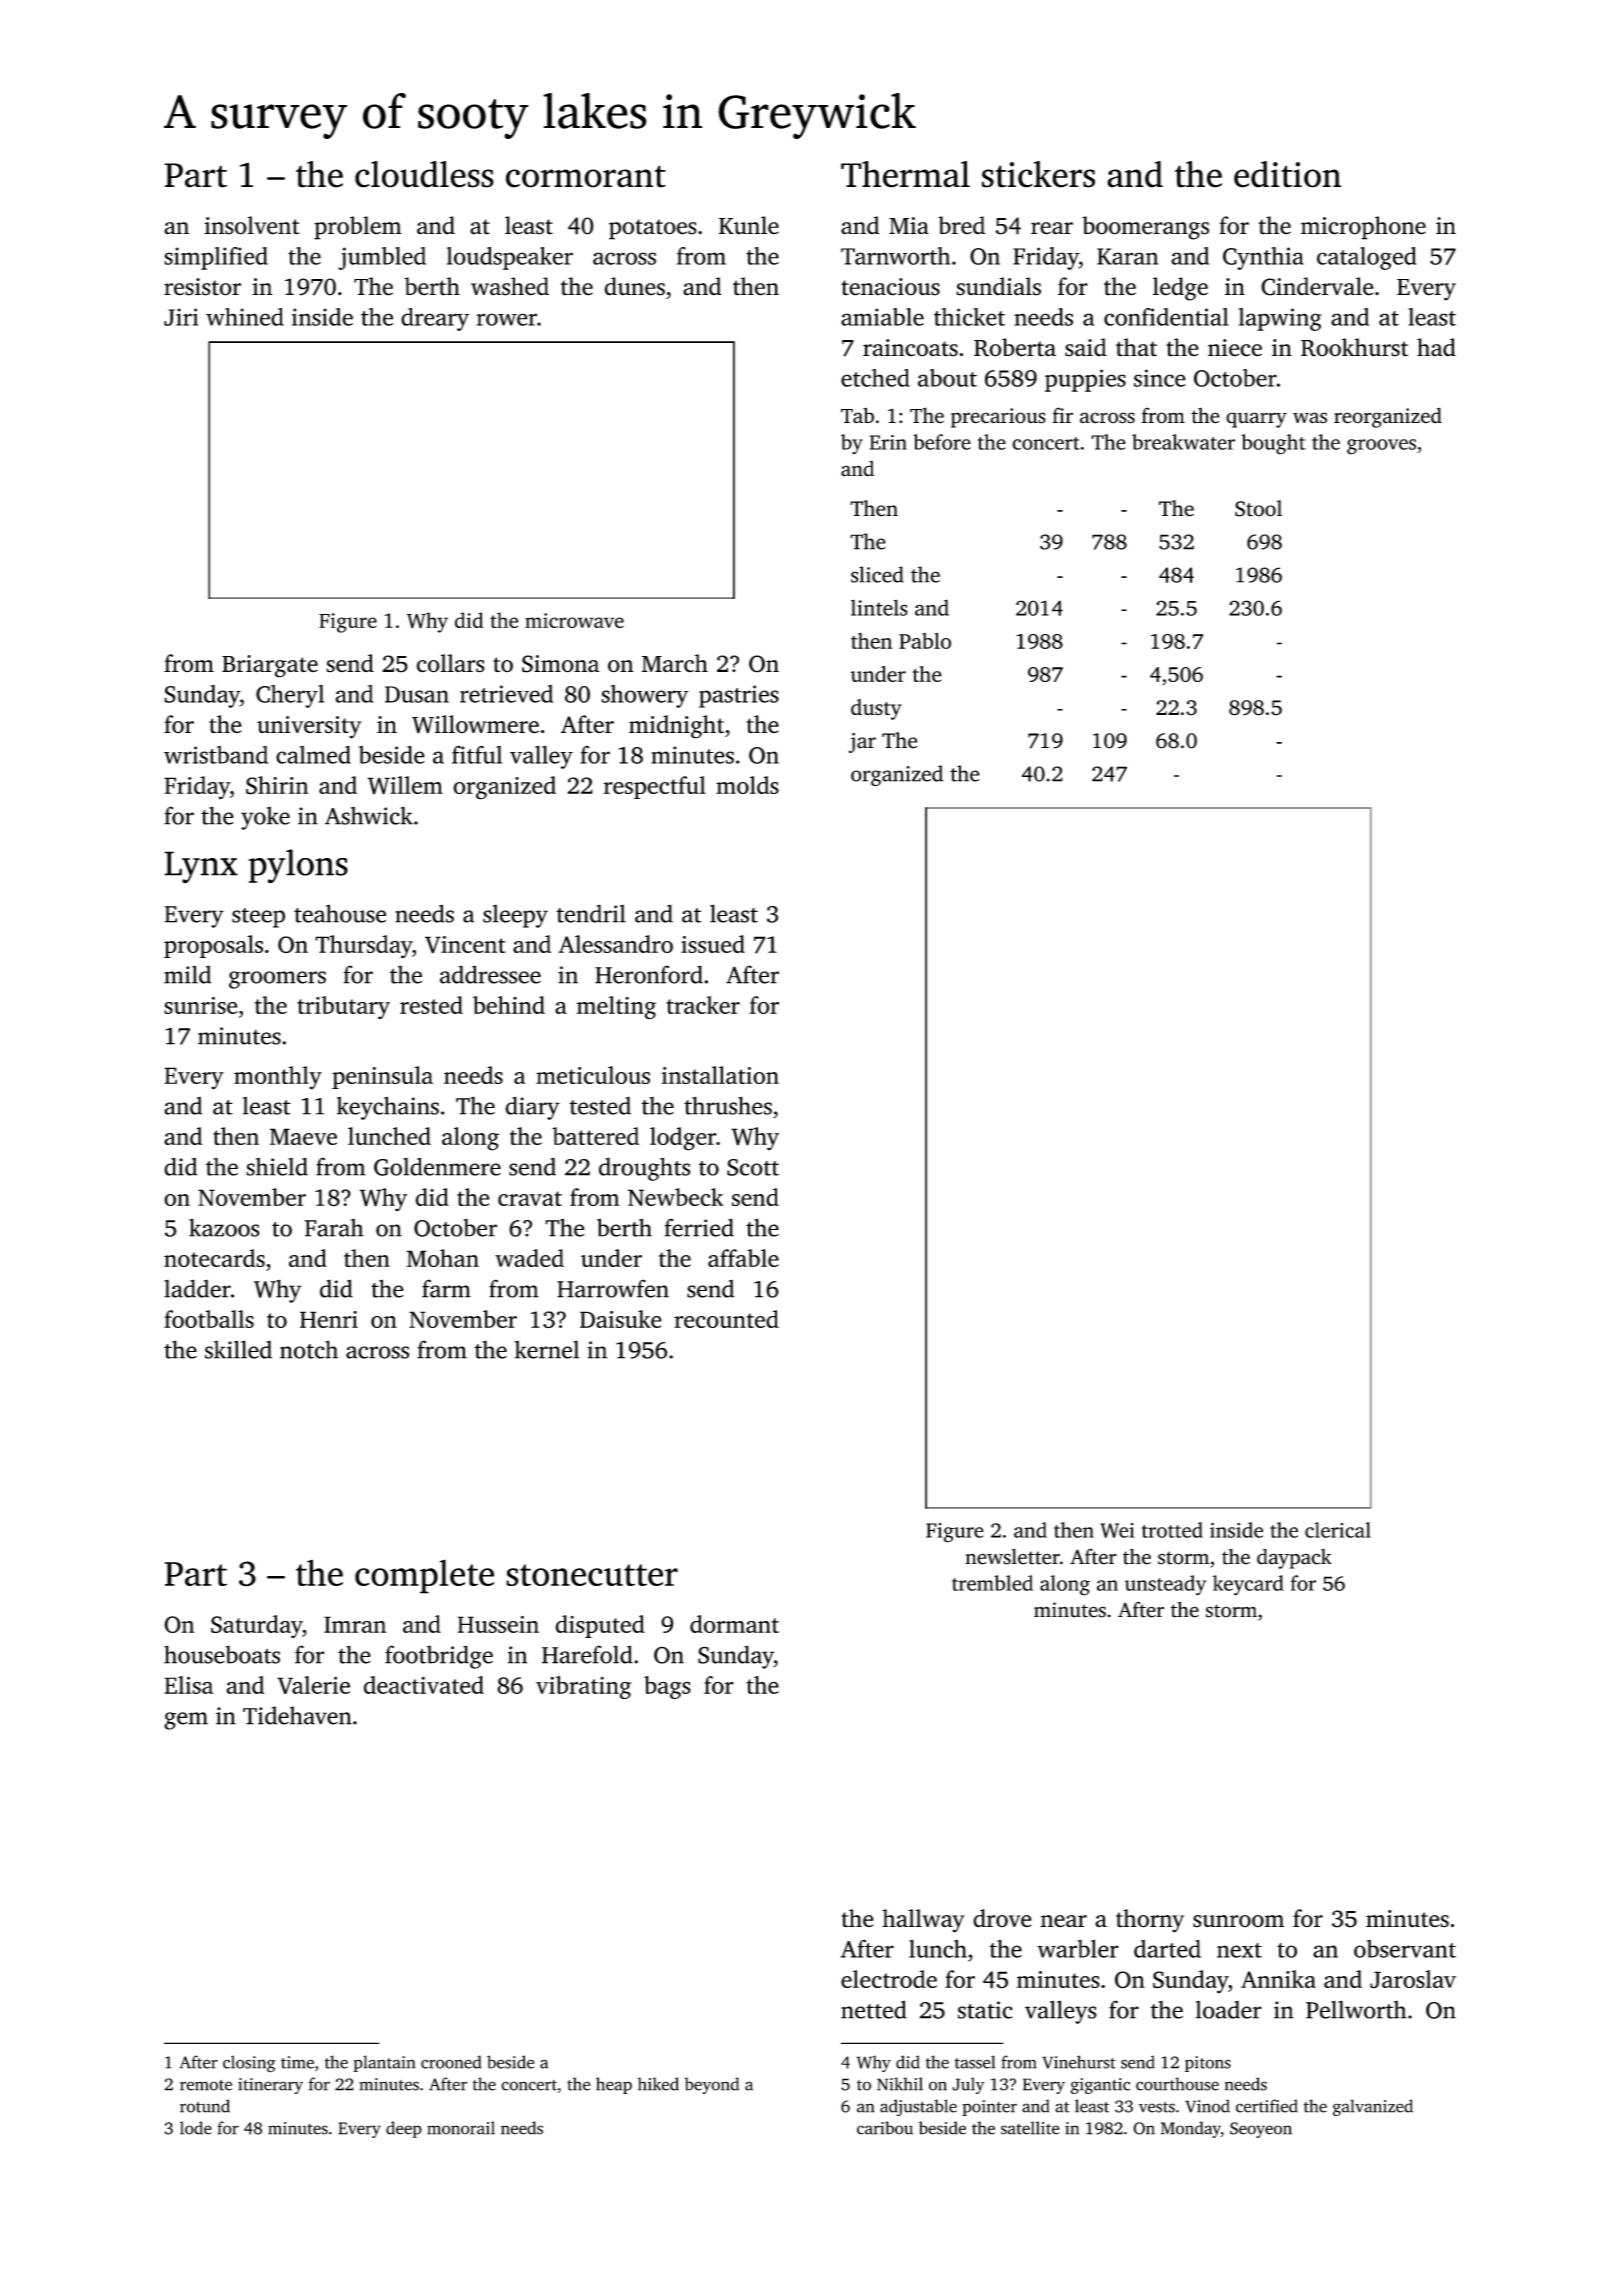  What do you see at coordinates (587, 1654) in the document?
I see `Harefold` at bounding box center [587, 1654].
